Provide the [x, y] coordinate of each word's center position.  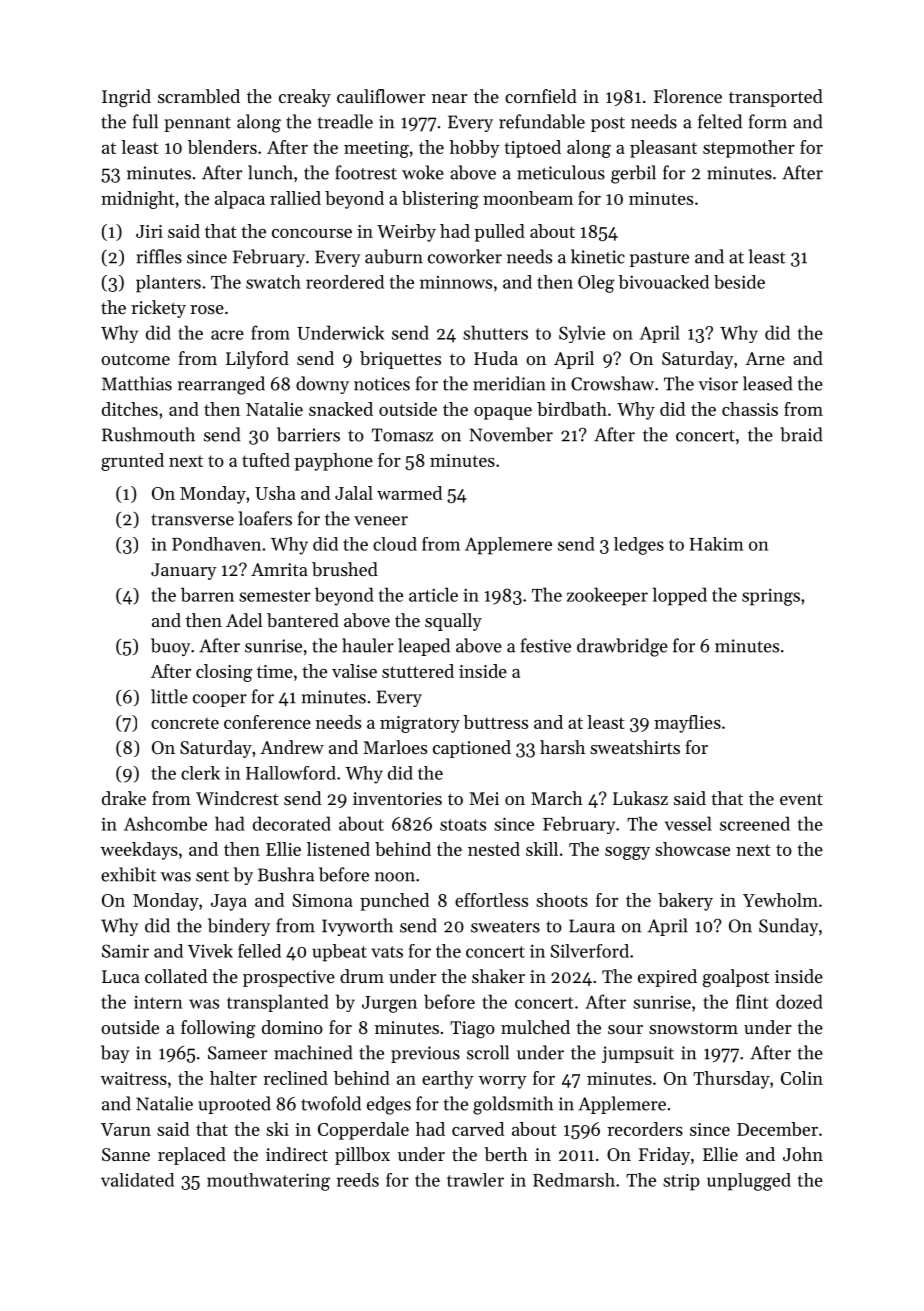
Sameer [237, 1053]
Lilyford [257, 360]
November [511, 434]
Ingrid [126, 98]
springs [771, 597]
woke [423, 172]
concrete [185, 723]
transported [776, 98]
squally [453, 622]
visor [718, 384]
